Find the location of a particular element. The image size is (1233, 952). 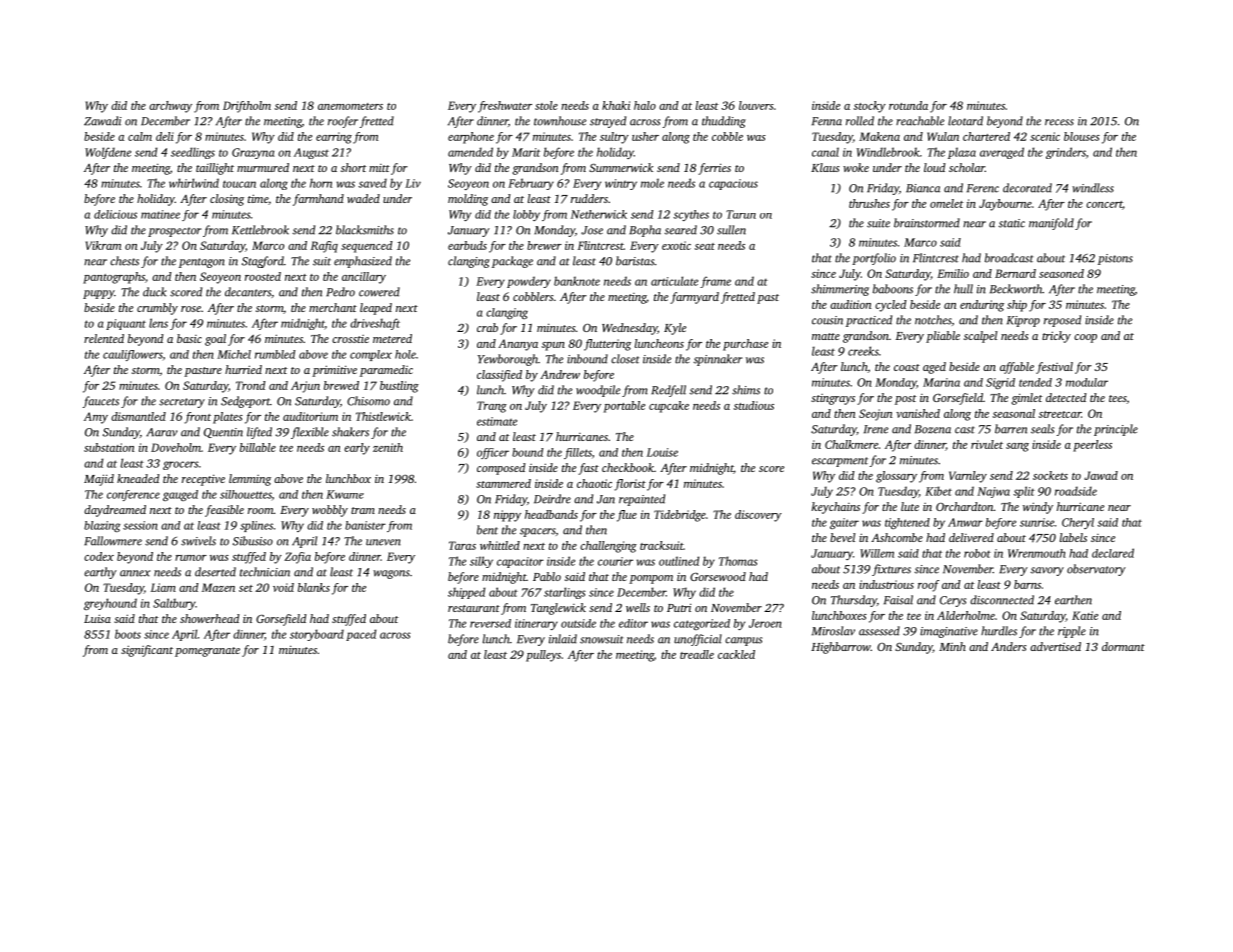

Grazyna is located at coordinates (253, 153).
